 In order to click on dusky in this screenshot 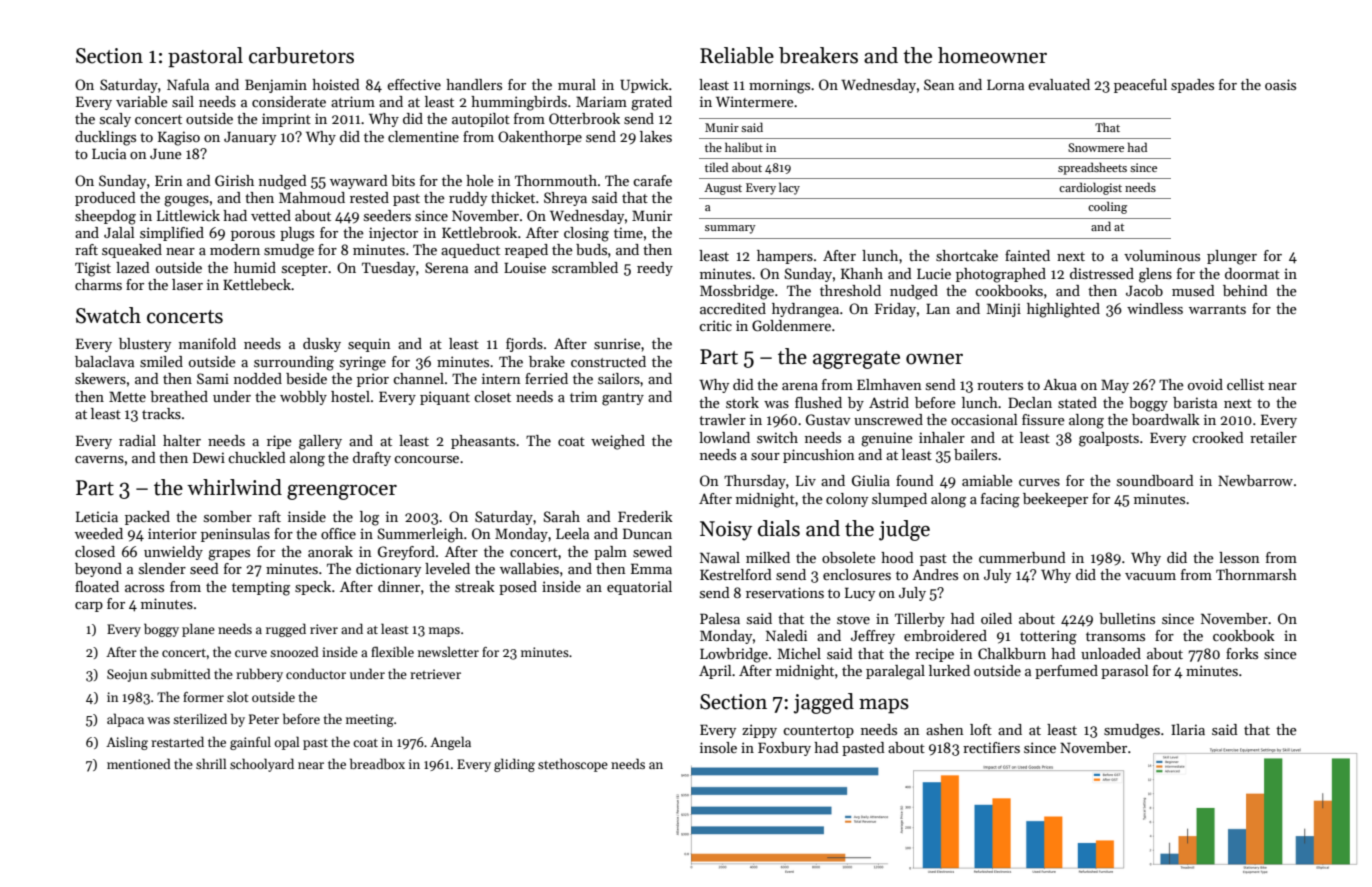, I will do `click(322, 345)`.
